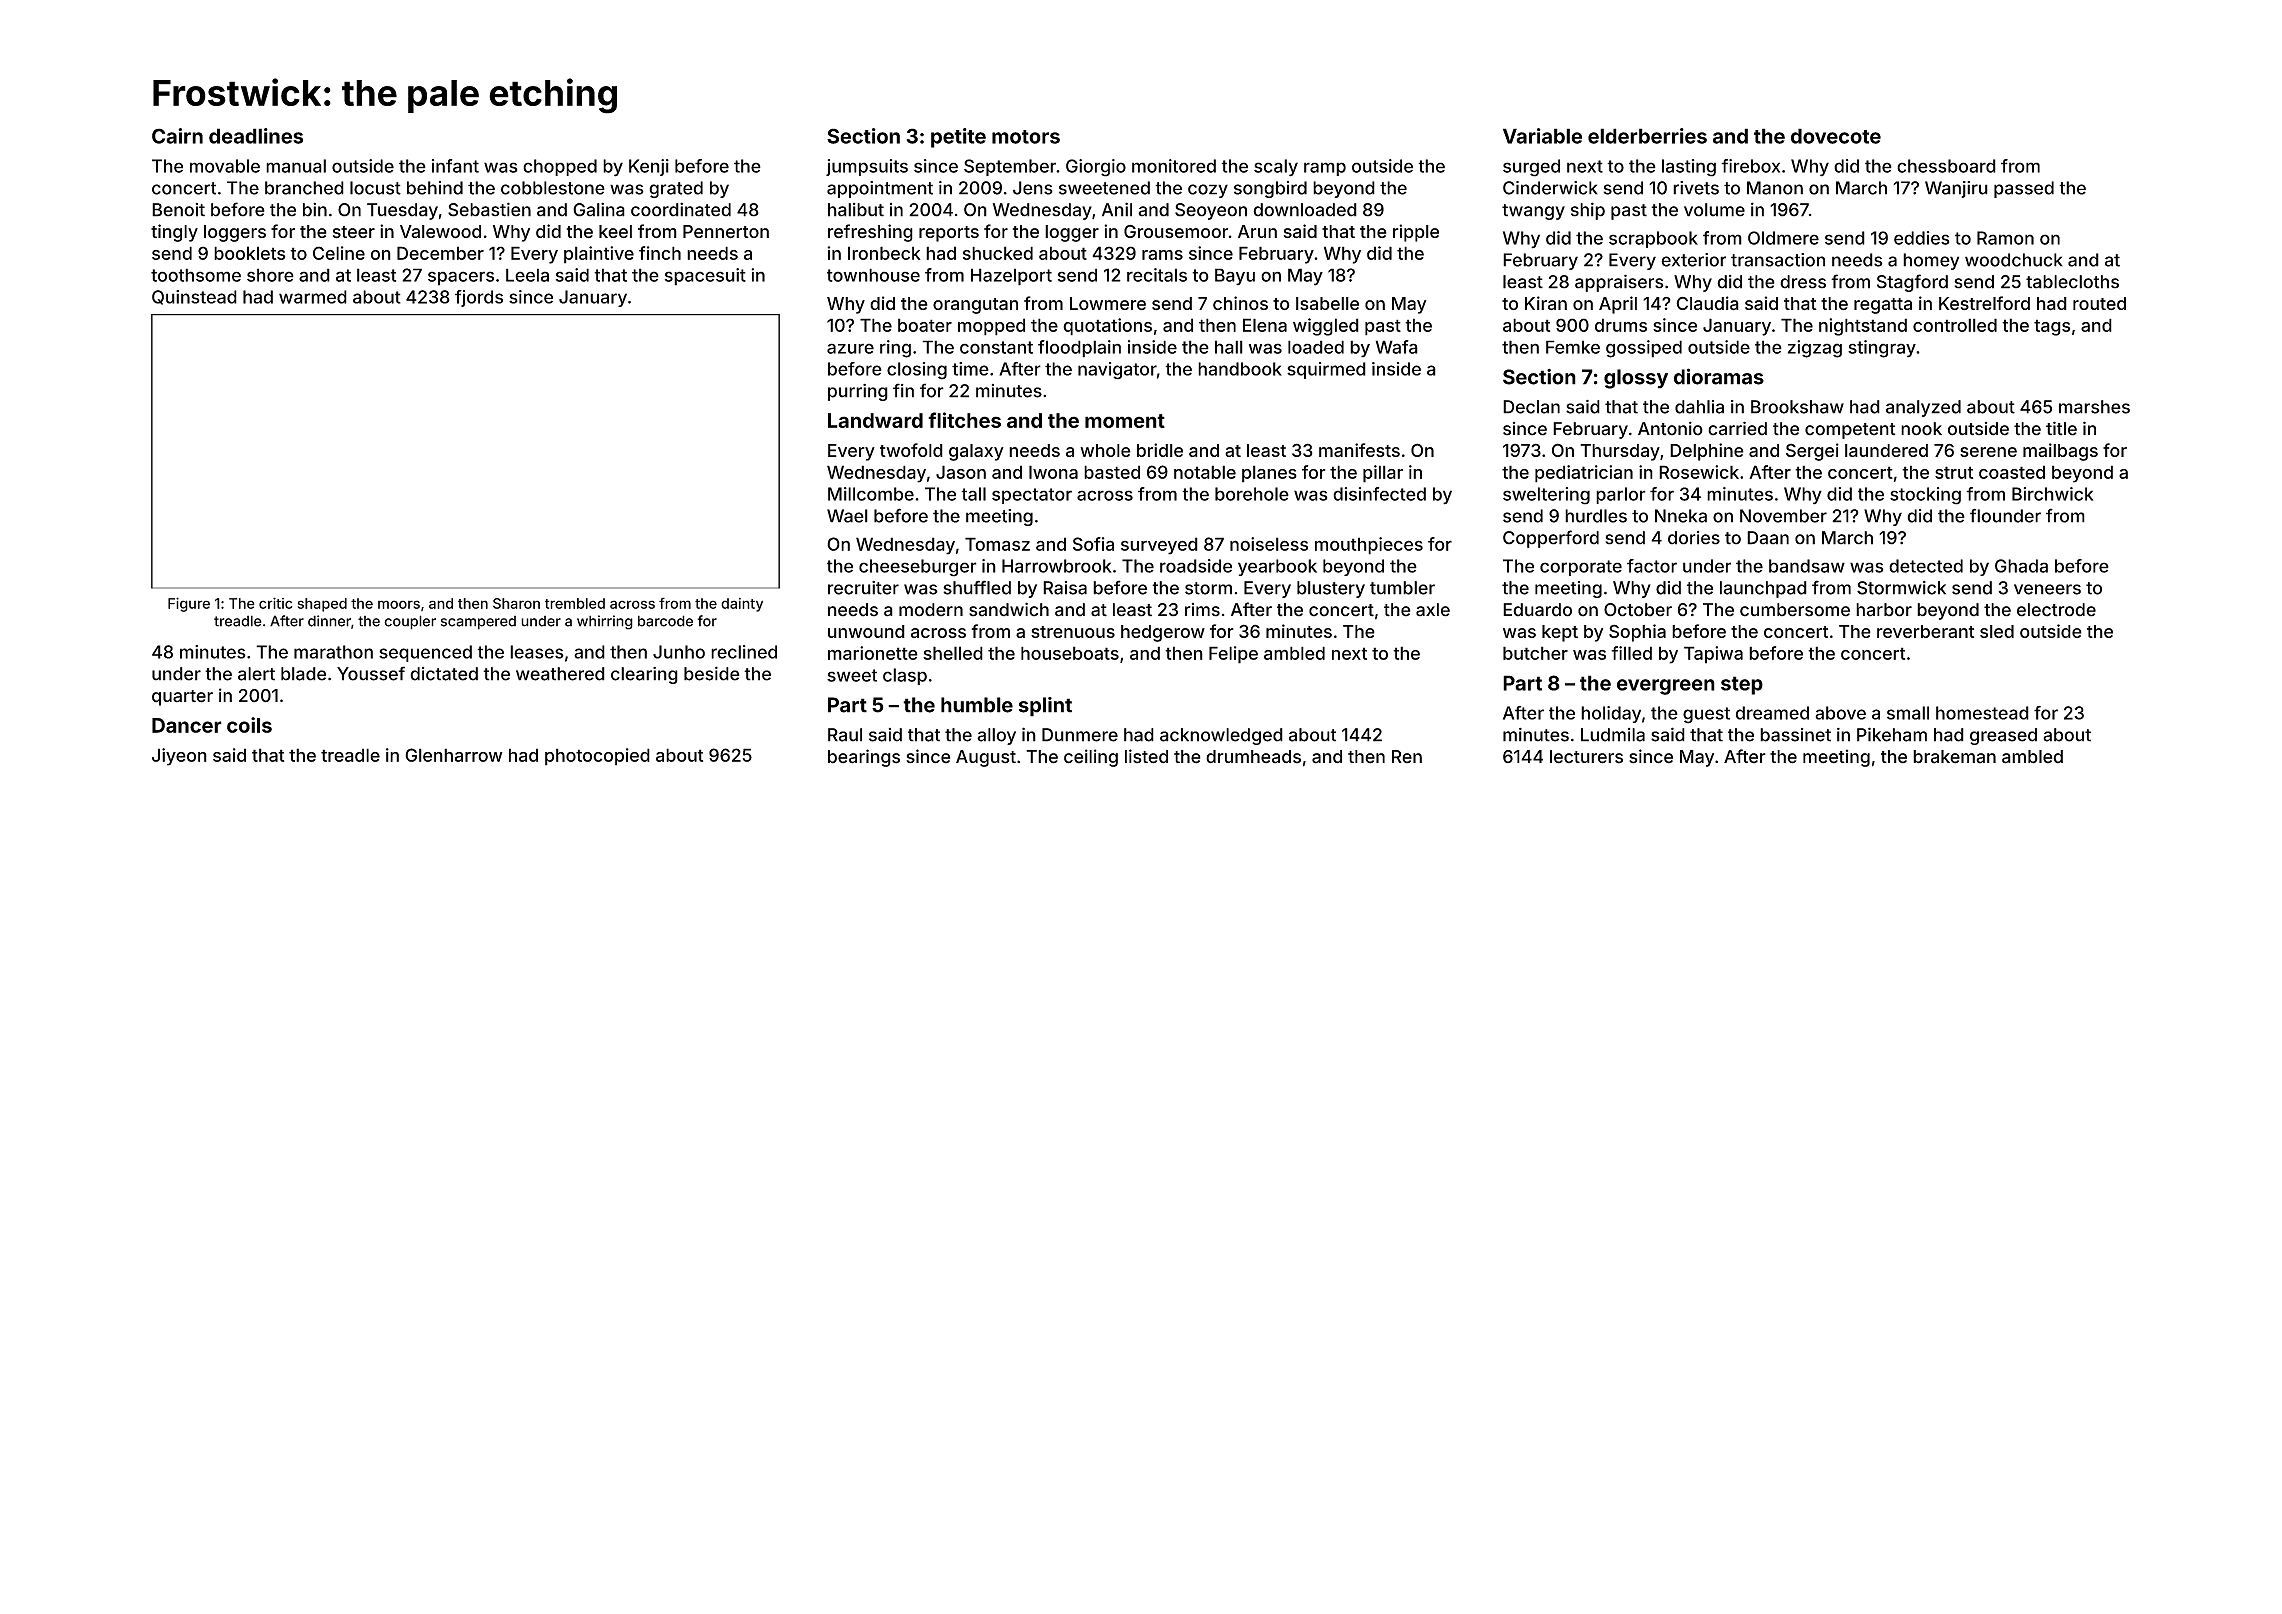  What do you see at coordinates (1946, 166) in the document?
I see `chessboard` at bounding box center [1946, 166].
